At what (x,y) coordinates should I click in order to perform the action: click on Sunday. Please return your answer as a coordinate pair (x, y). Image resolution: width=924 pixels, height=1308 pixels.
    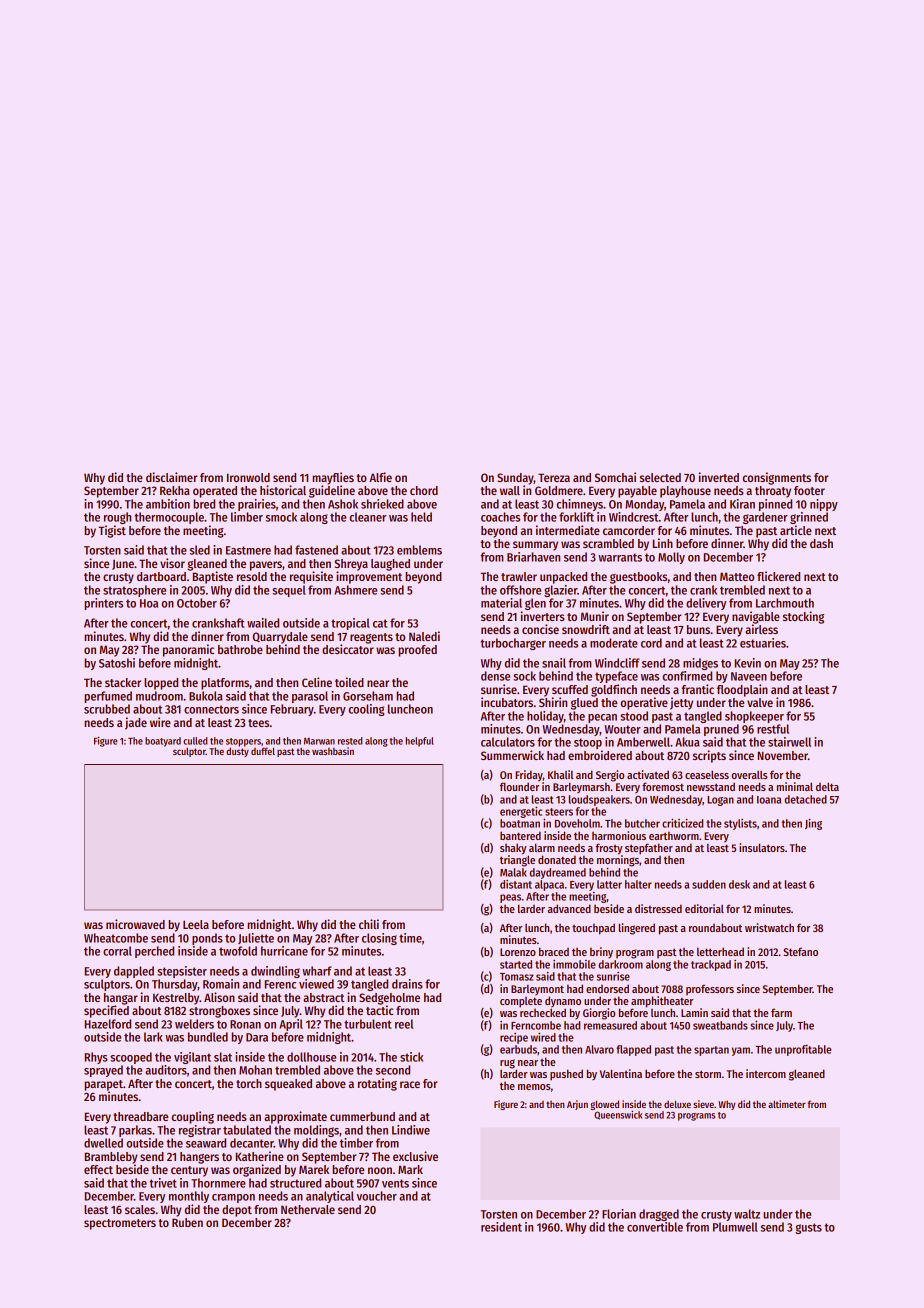
    Looking at the image, I should click on (515, 479).
